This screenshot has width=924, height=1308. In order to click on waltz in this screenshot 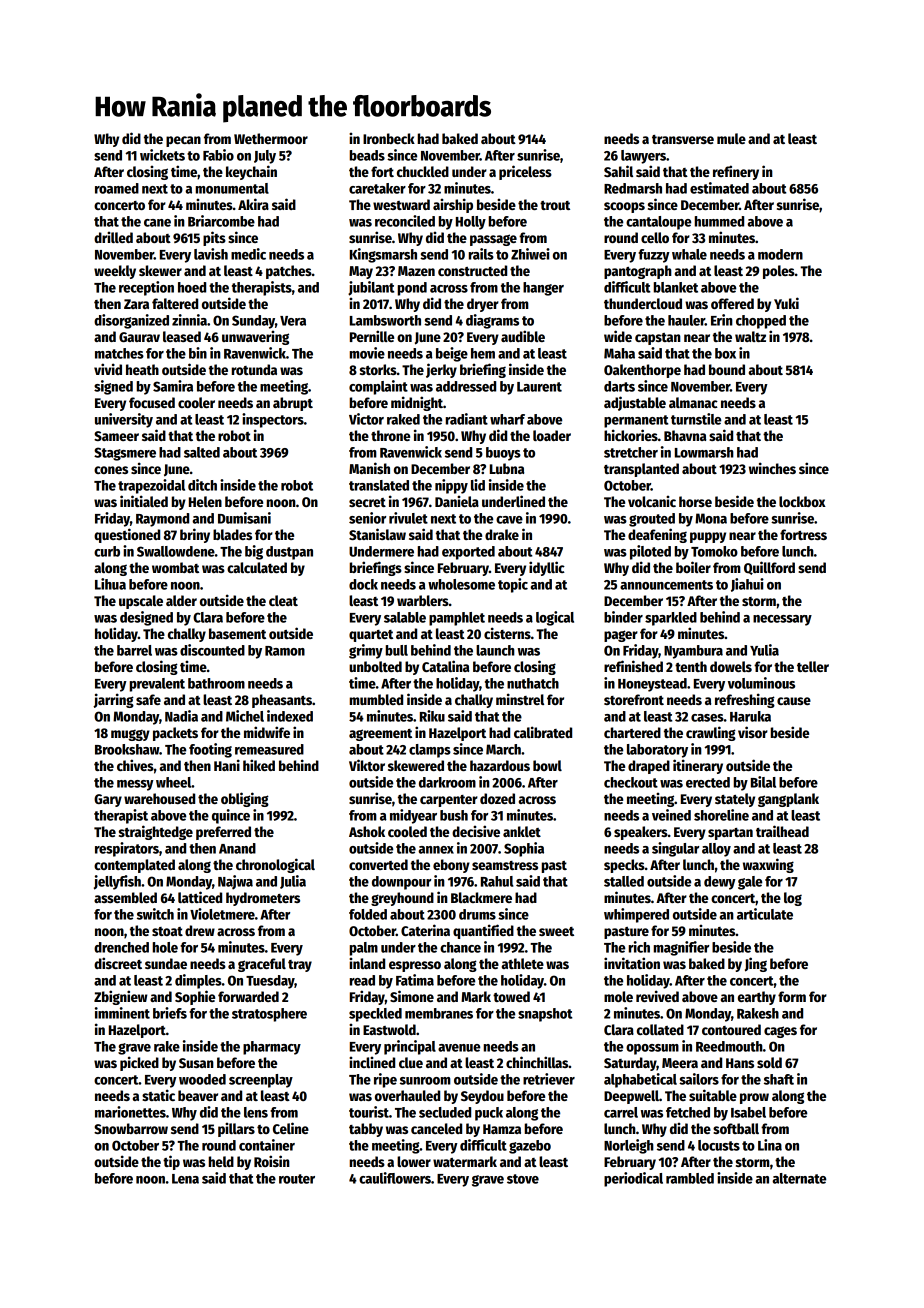, I will do `click(750, 336)`.
